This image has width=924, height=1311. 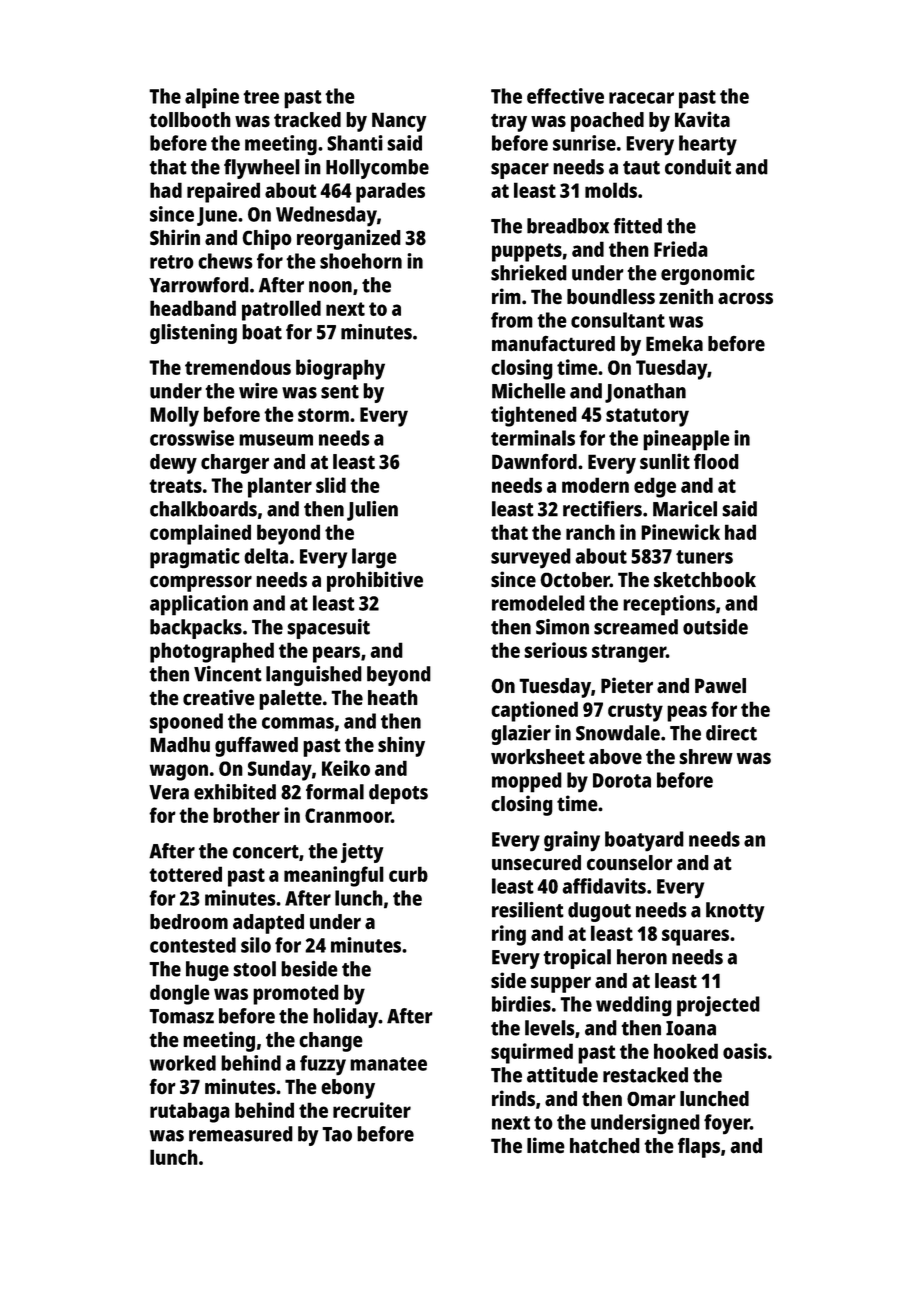 I want to click on Kavita, so click(x=702, y=119).
